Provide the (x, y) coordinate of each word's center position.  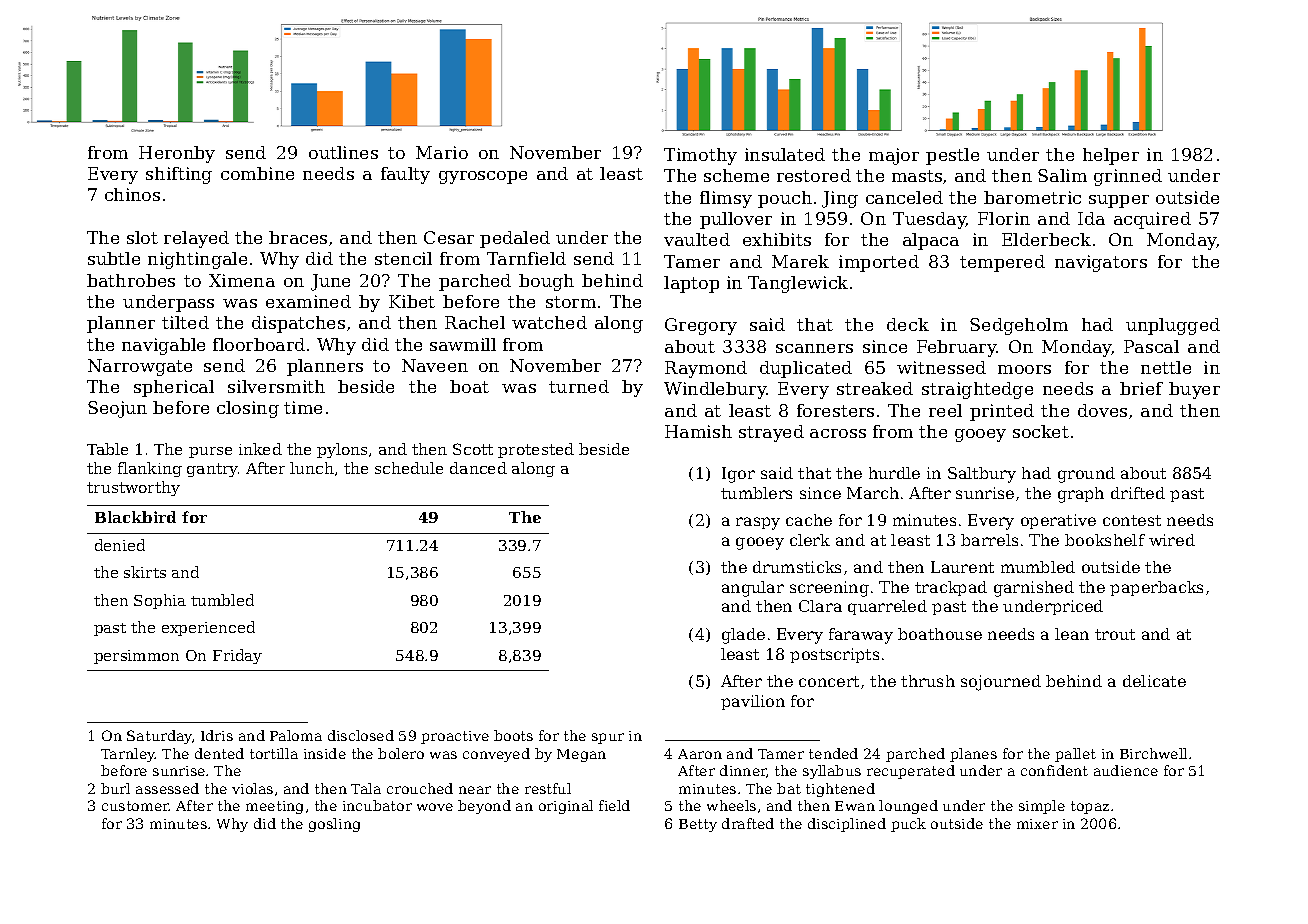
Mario (442, 152)
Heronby (177, 154)
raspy (758, 523)
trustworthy (133, 488)
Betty (698, 825)
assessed (167, 788)
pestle (952, 156)
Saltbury (982, 475)
